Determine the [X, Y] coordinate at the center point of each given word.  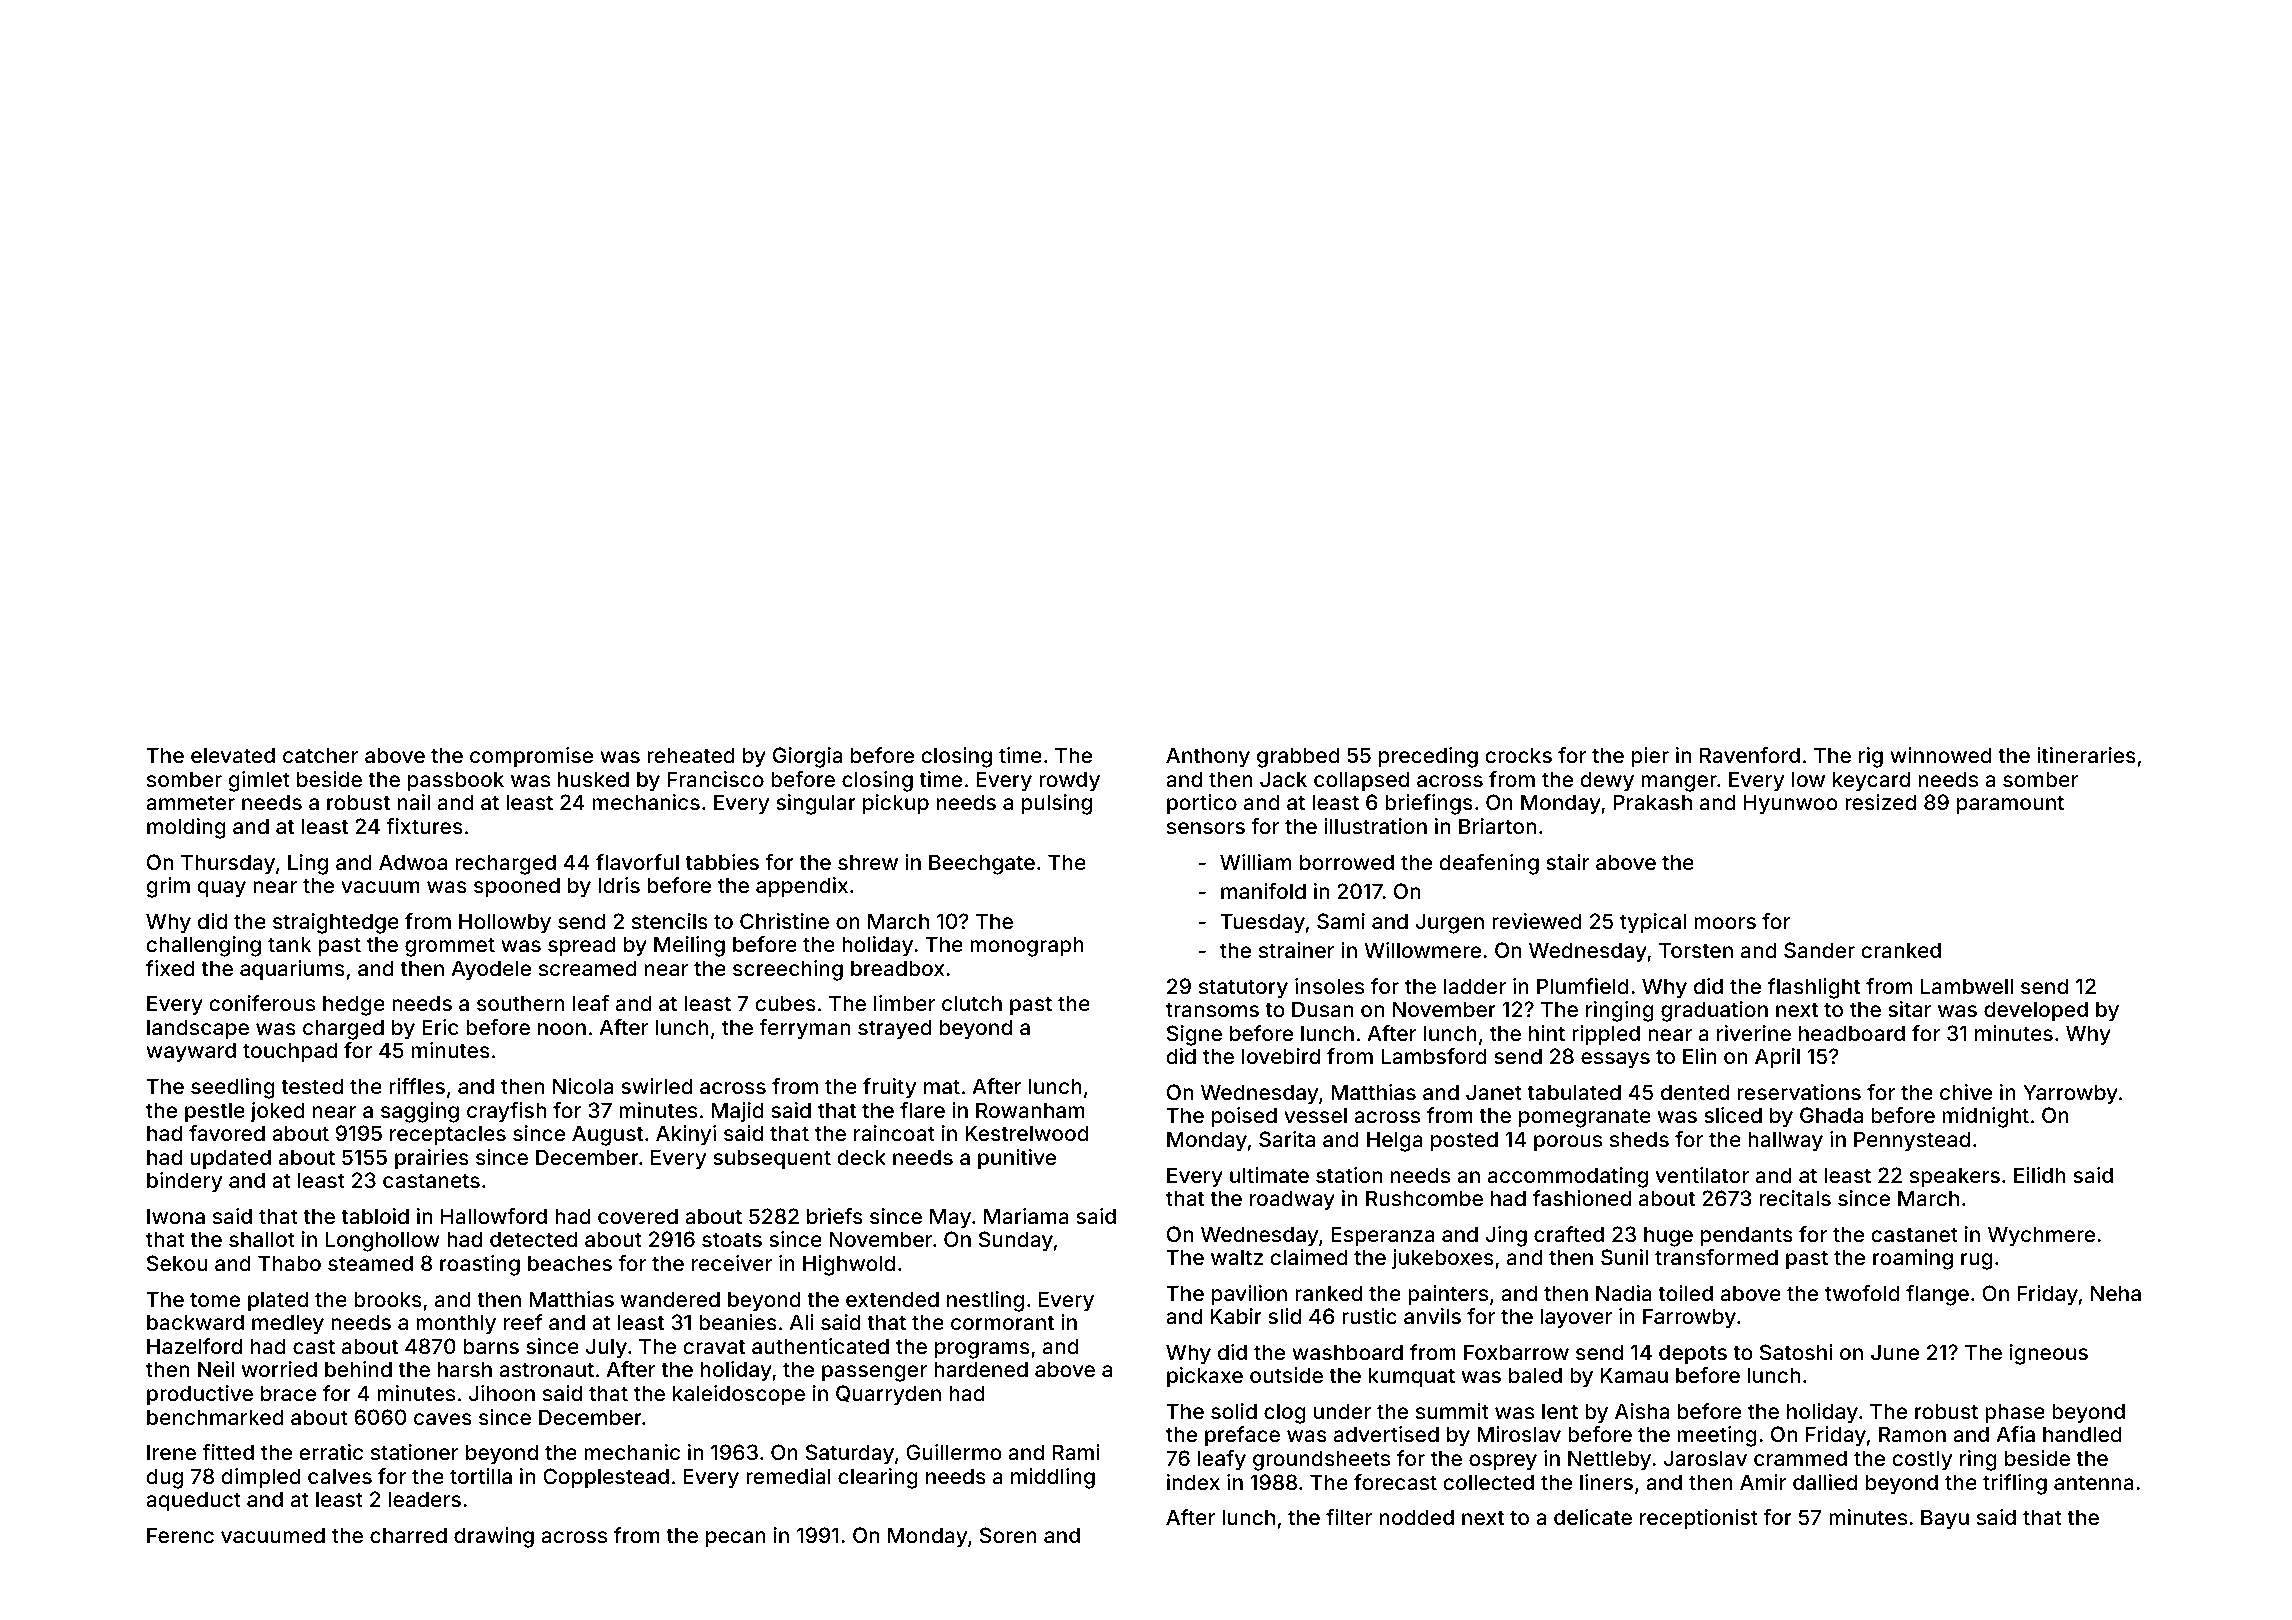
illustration [1375, 826]
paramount [2010, 805]
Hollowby [505, 923]
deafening [1489, 864]
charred [408, 1535]
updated [231, 1159]
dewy [1607, 781]
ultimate [1269, 1175]
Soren [1008, 1535]
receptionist [1699, 1519]
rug [1977, 1261]
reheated [691, 755]
